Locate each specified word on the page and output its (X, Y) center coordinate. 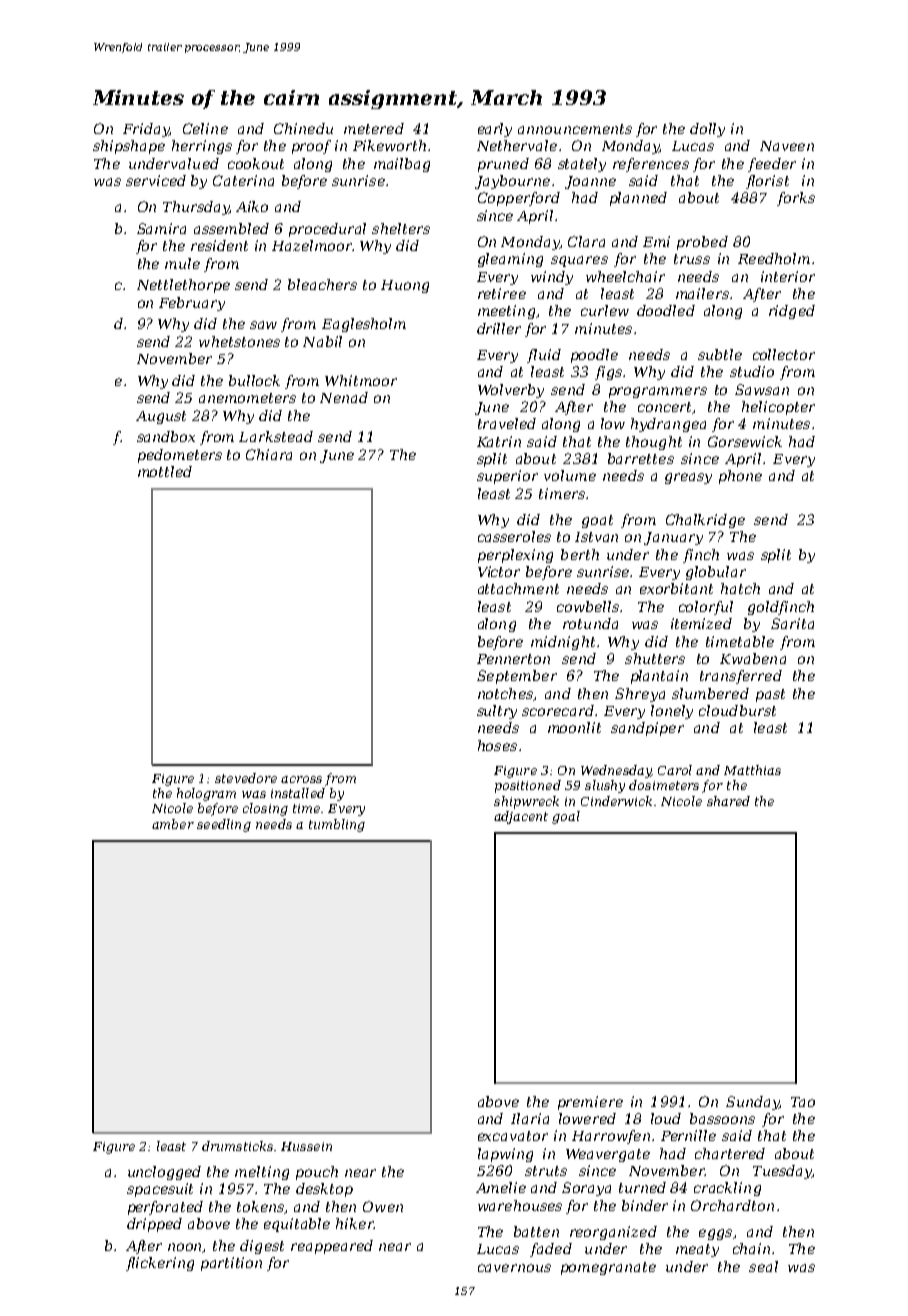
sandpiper (647, 729)
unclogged (164, 1173)
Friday (146, 130)
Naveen (787, 146)
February (192, 304)
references (651, 165)
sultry (497, 712)
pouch (317, 1173)
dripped (154, 1225)
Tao (803, 1102)
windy (552, 278)
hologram (206, 794)
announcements (575, 129)
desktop (324, 1190)
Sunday (752, 1103)
